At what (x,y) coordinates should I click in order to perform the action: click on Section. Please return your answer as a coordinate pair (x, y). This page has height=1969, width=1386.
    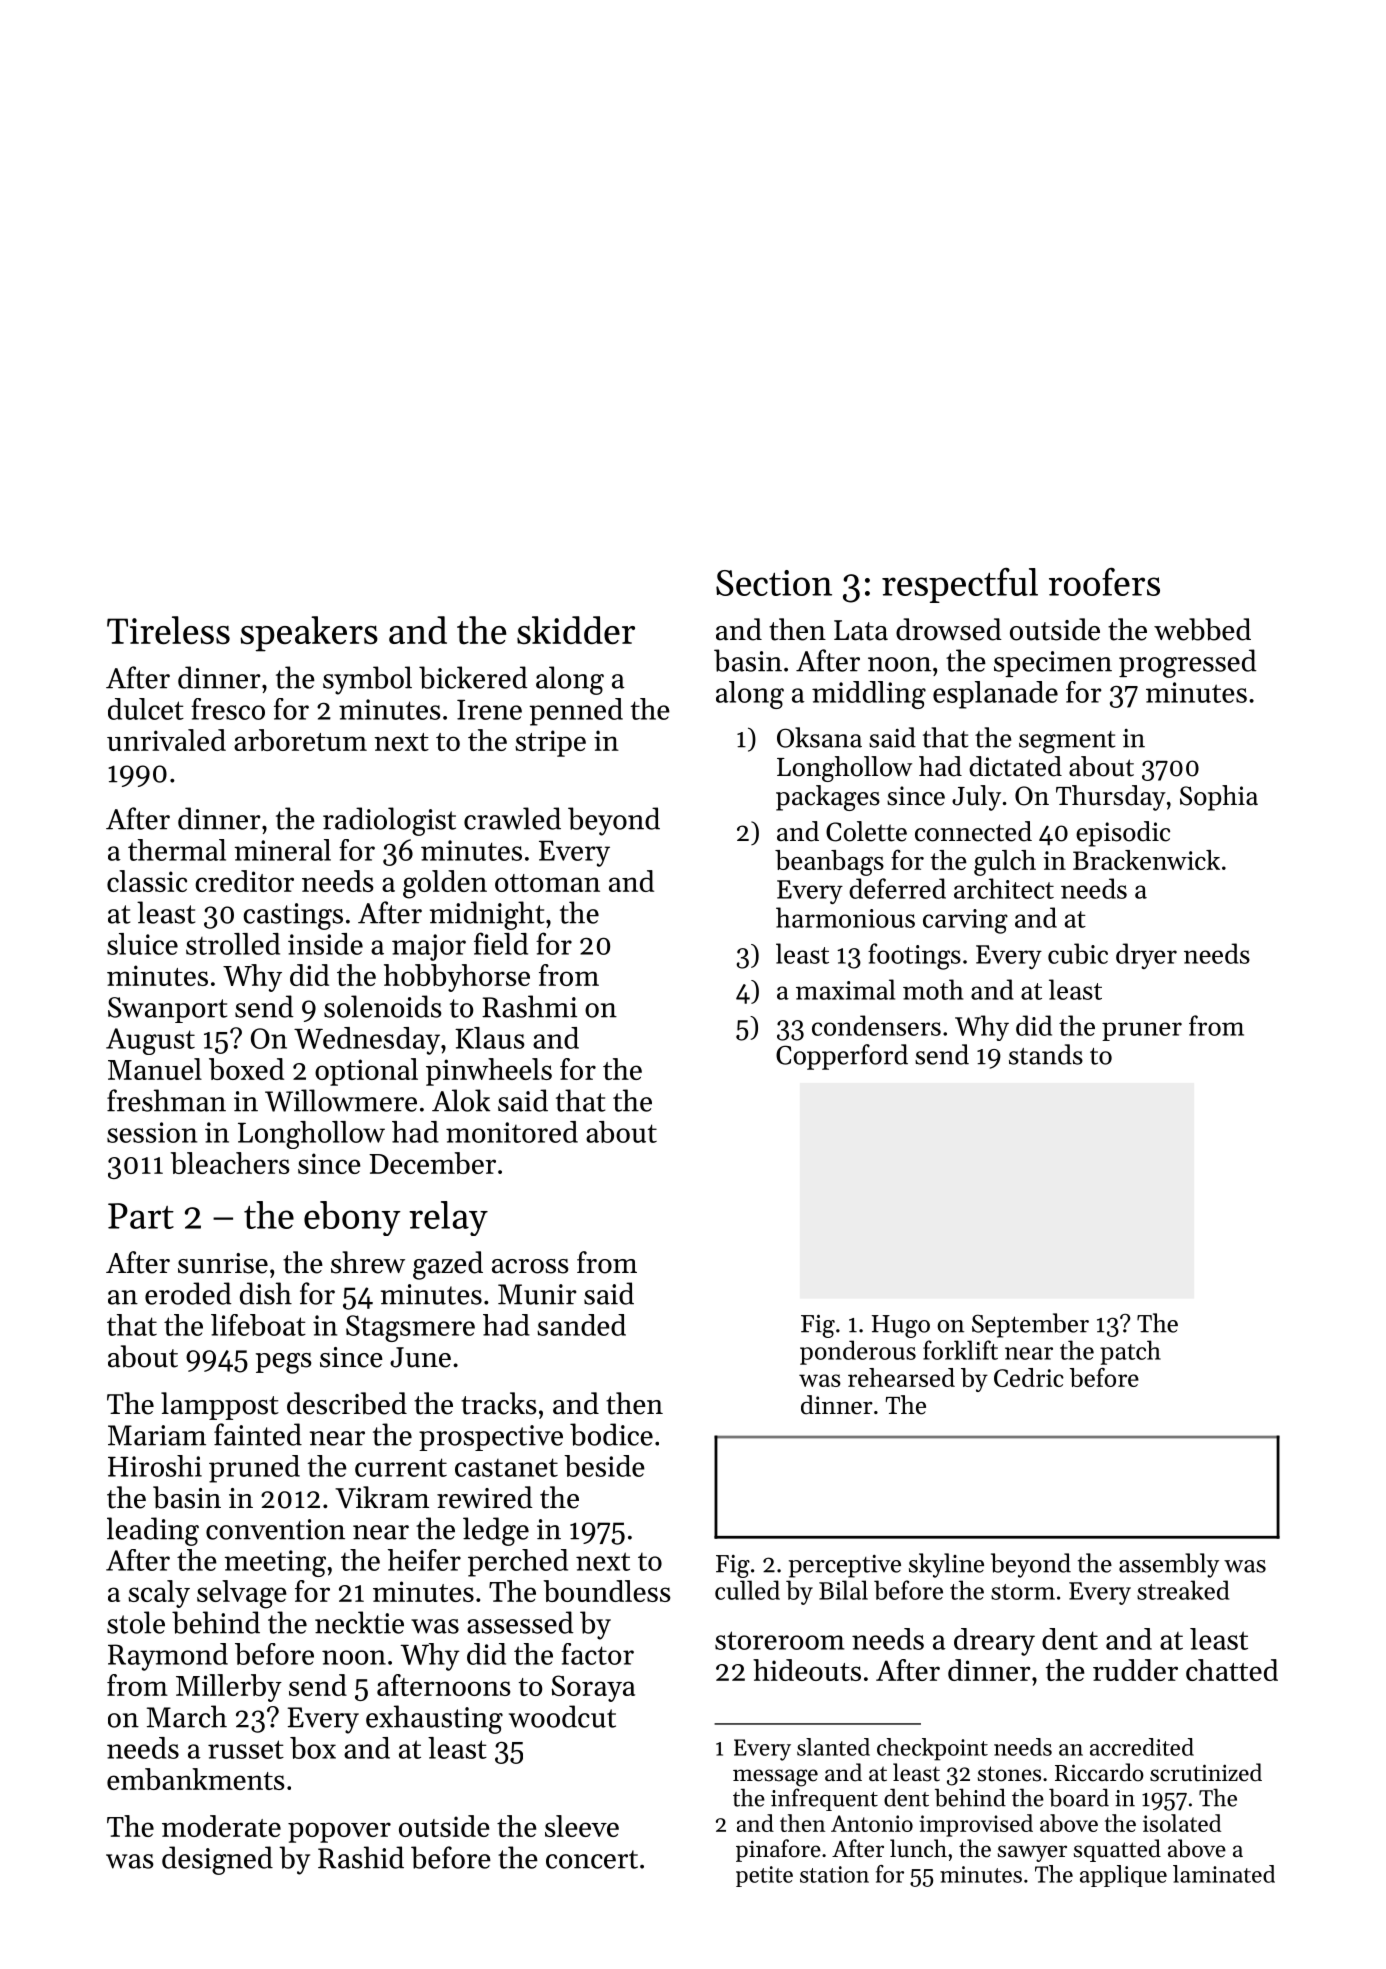
    Looking at the image, I should click on (774, 583).
